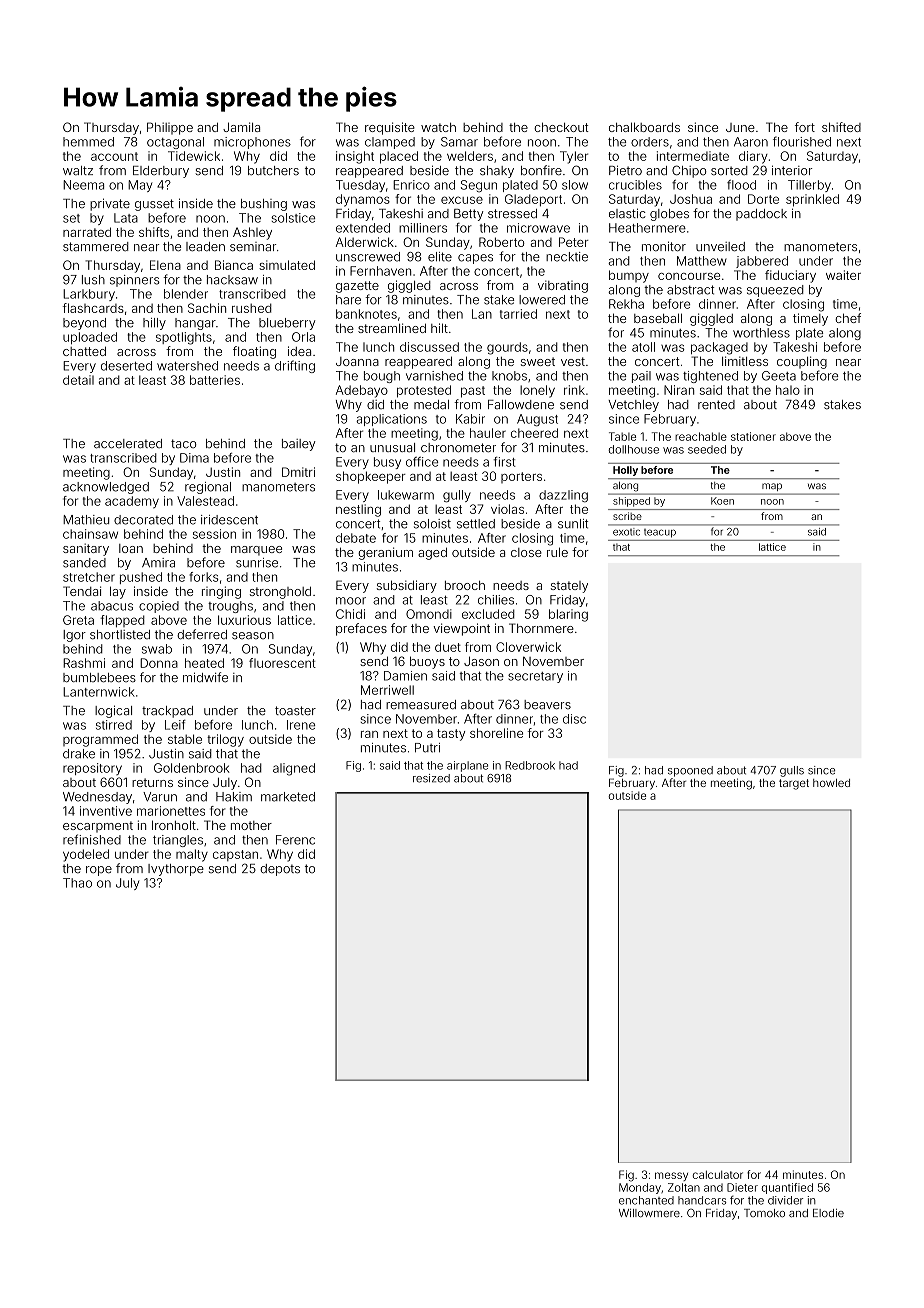  I want to click on microphones, so click(252, 143).
